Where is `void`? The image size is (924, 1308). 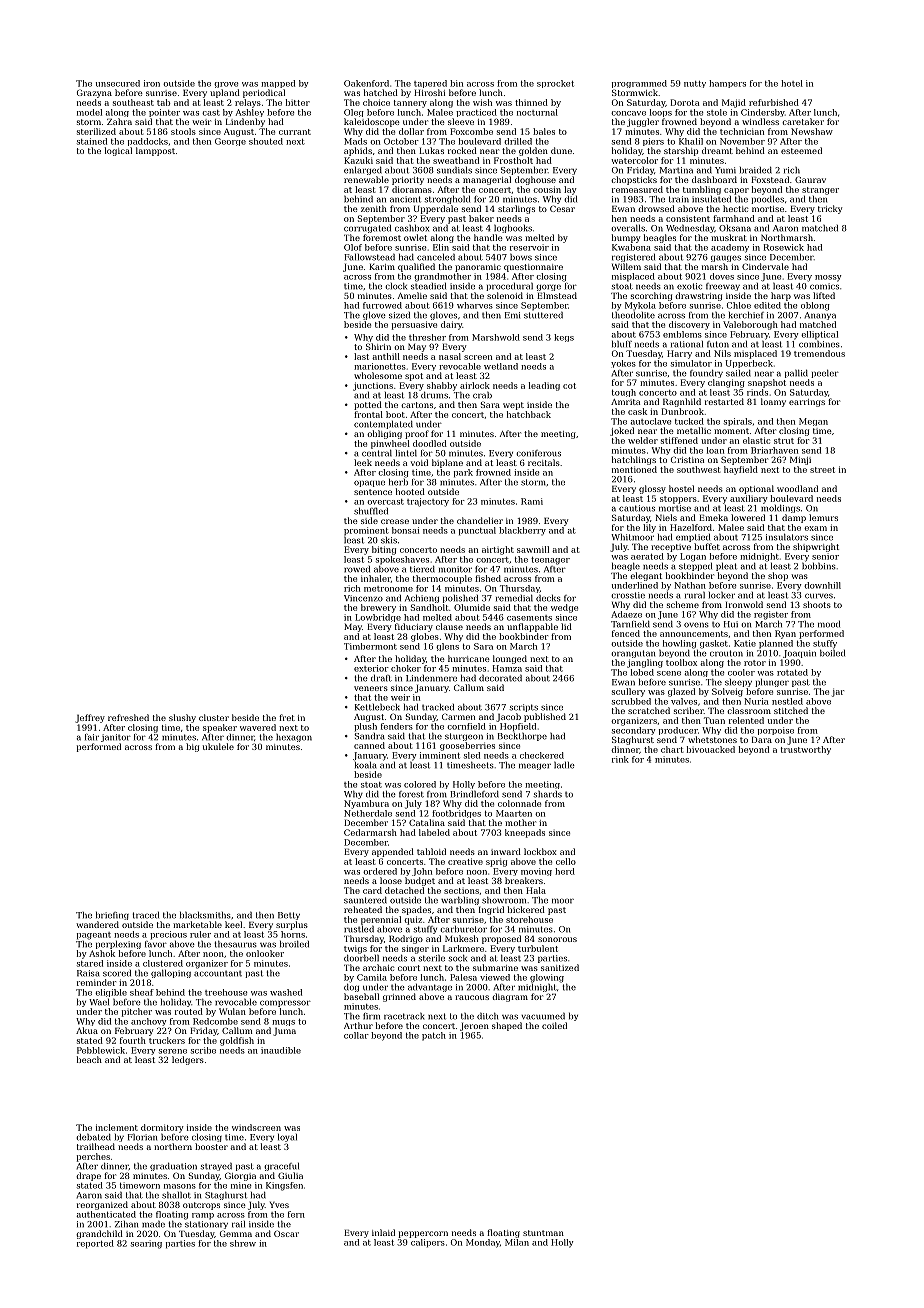
void is located at coordinates (419, 462).
